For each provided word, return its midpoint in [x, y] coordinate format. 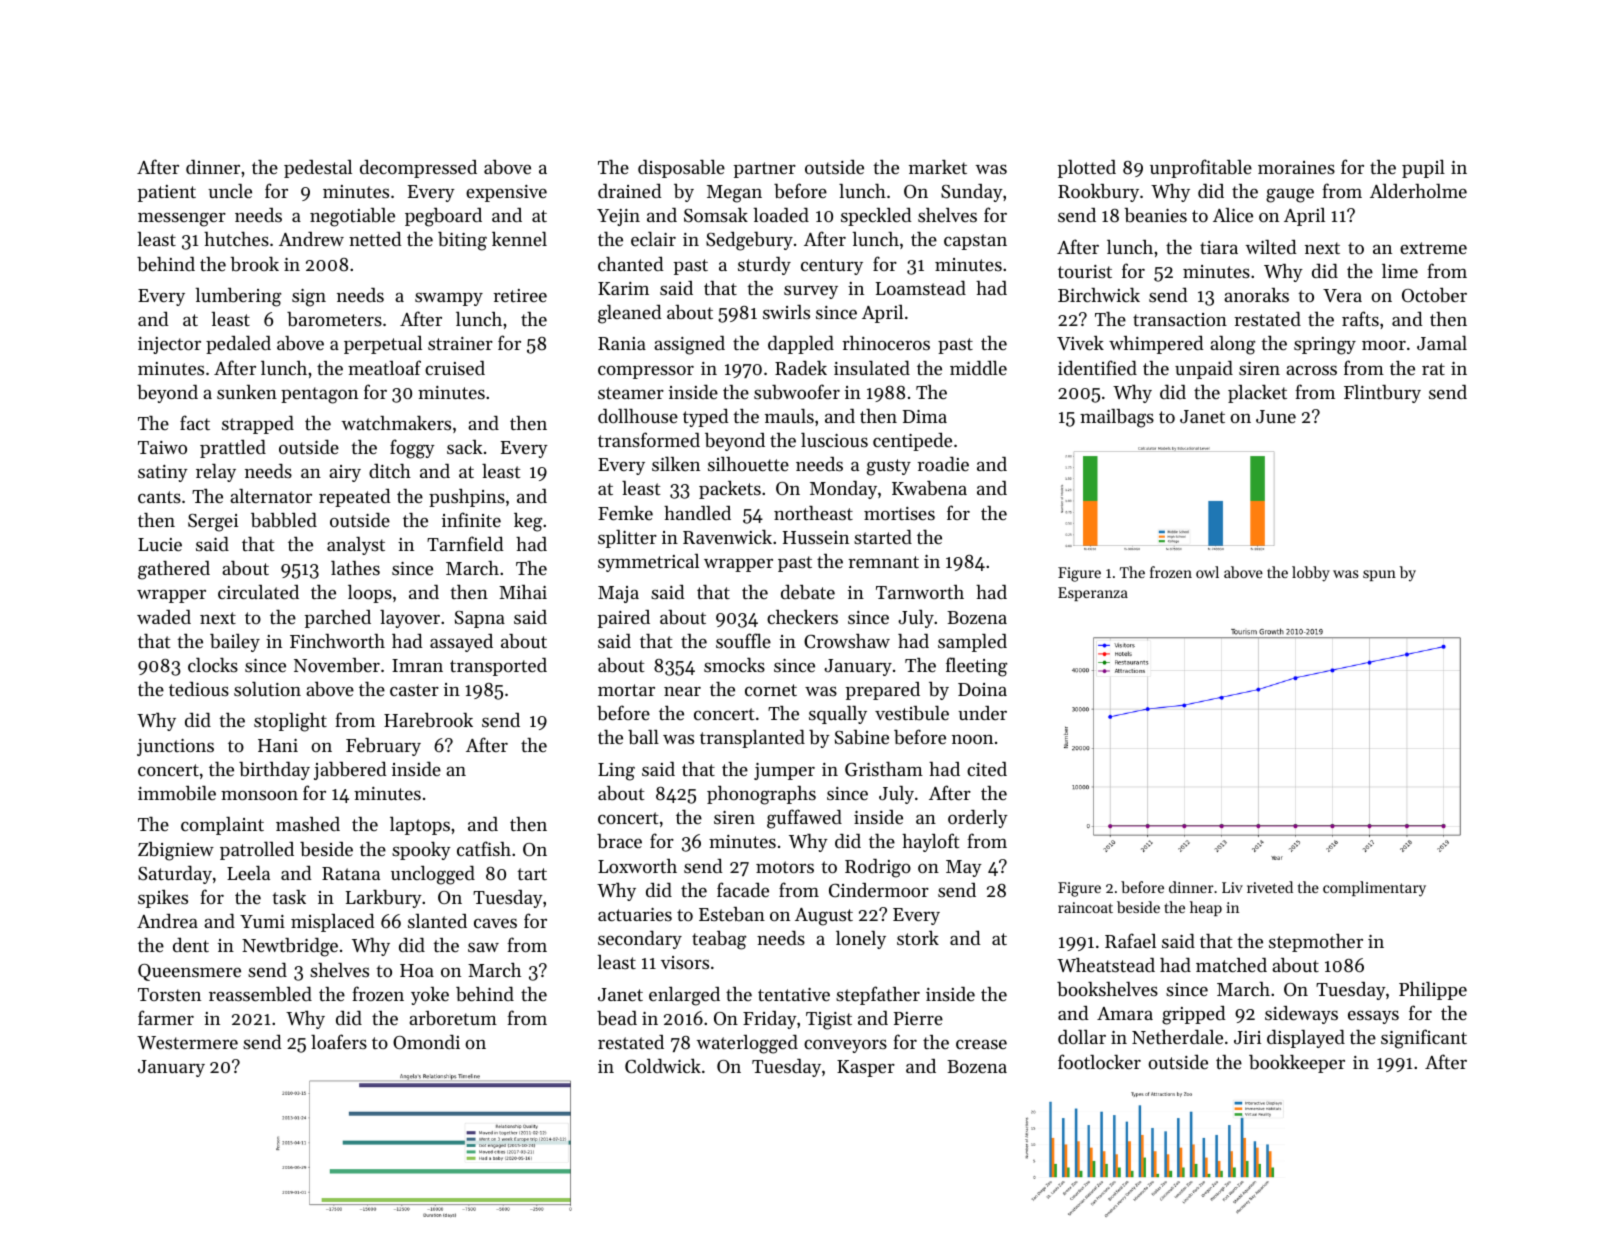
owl [1207, 572]
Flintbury [1382, 394]
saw [483, 947]
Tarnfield [465, 543]
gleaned [630, 314]
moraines [1296, 167]
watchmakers [396, 423]
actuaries [635, 914]
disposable [681, 169]
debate [808, 592]
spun [1379, 575]
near [682, 691]
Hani [278, 745]
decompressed [418, 169]
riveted [1270, 887]
